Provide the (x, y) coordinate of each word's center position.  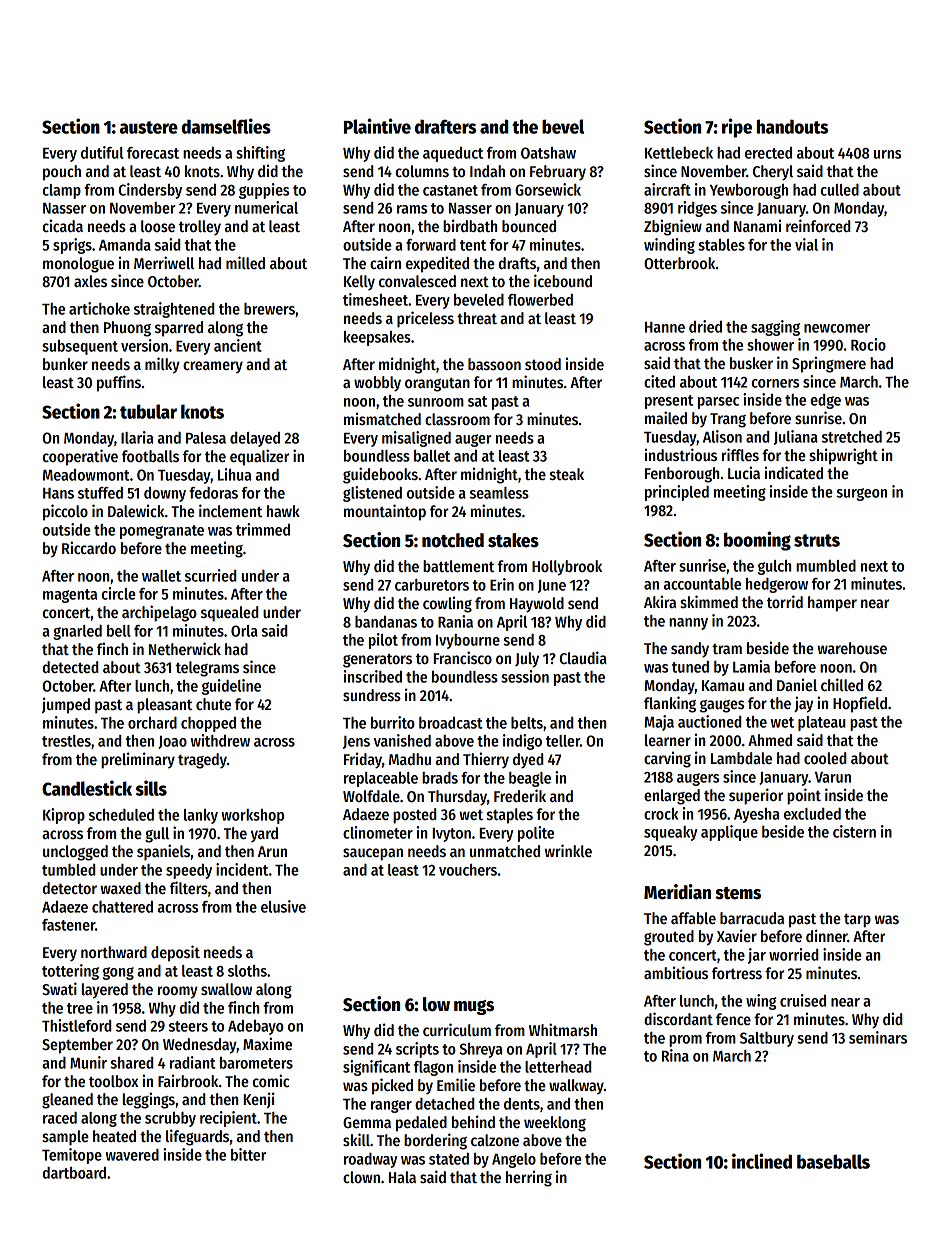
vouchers (468, 870)
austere (149, 127)
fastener (68, 925)
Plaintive (377, 126)
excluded (812, 814)
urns (887, 154)
